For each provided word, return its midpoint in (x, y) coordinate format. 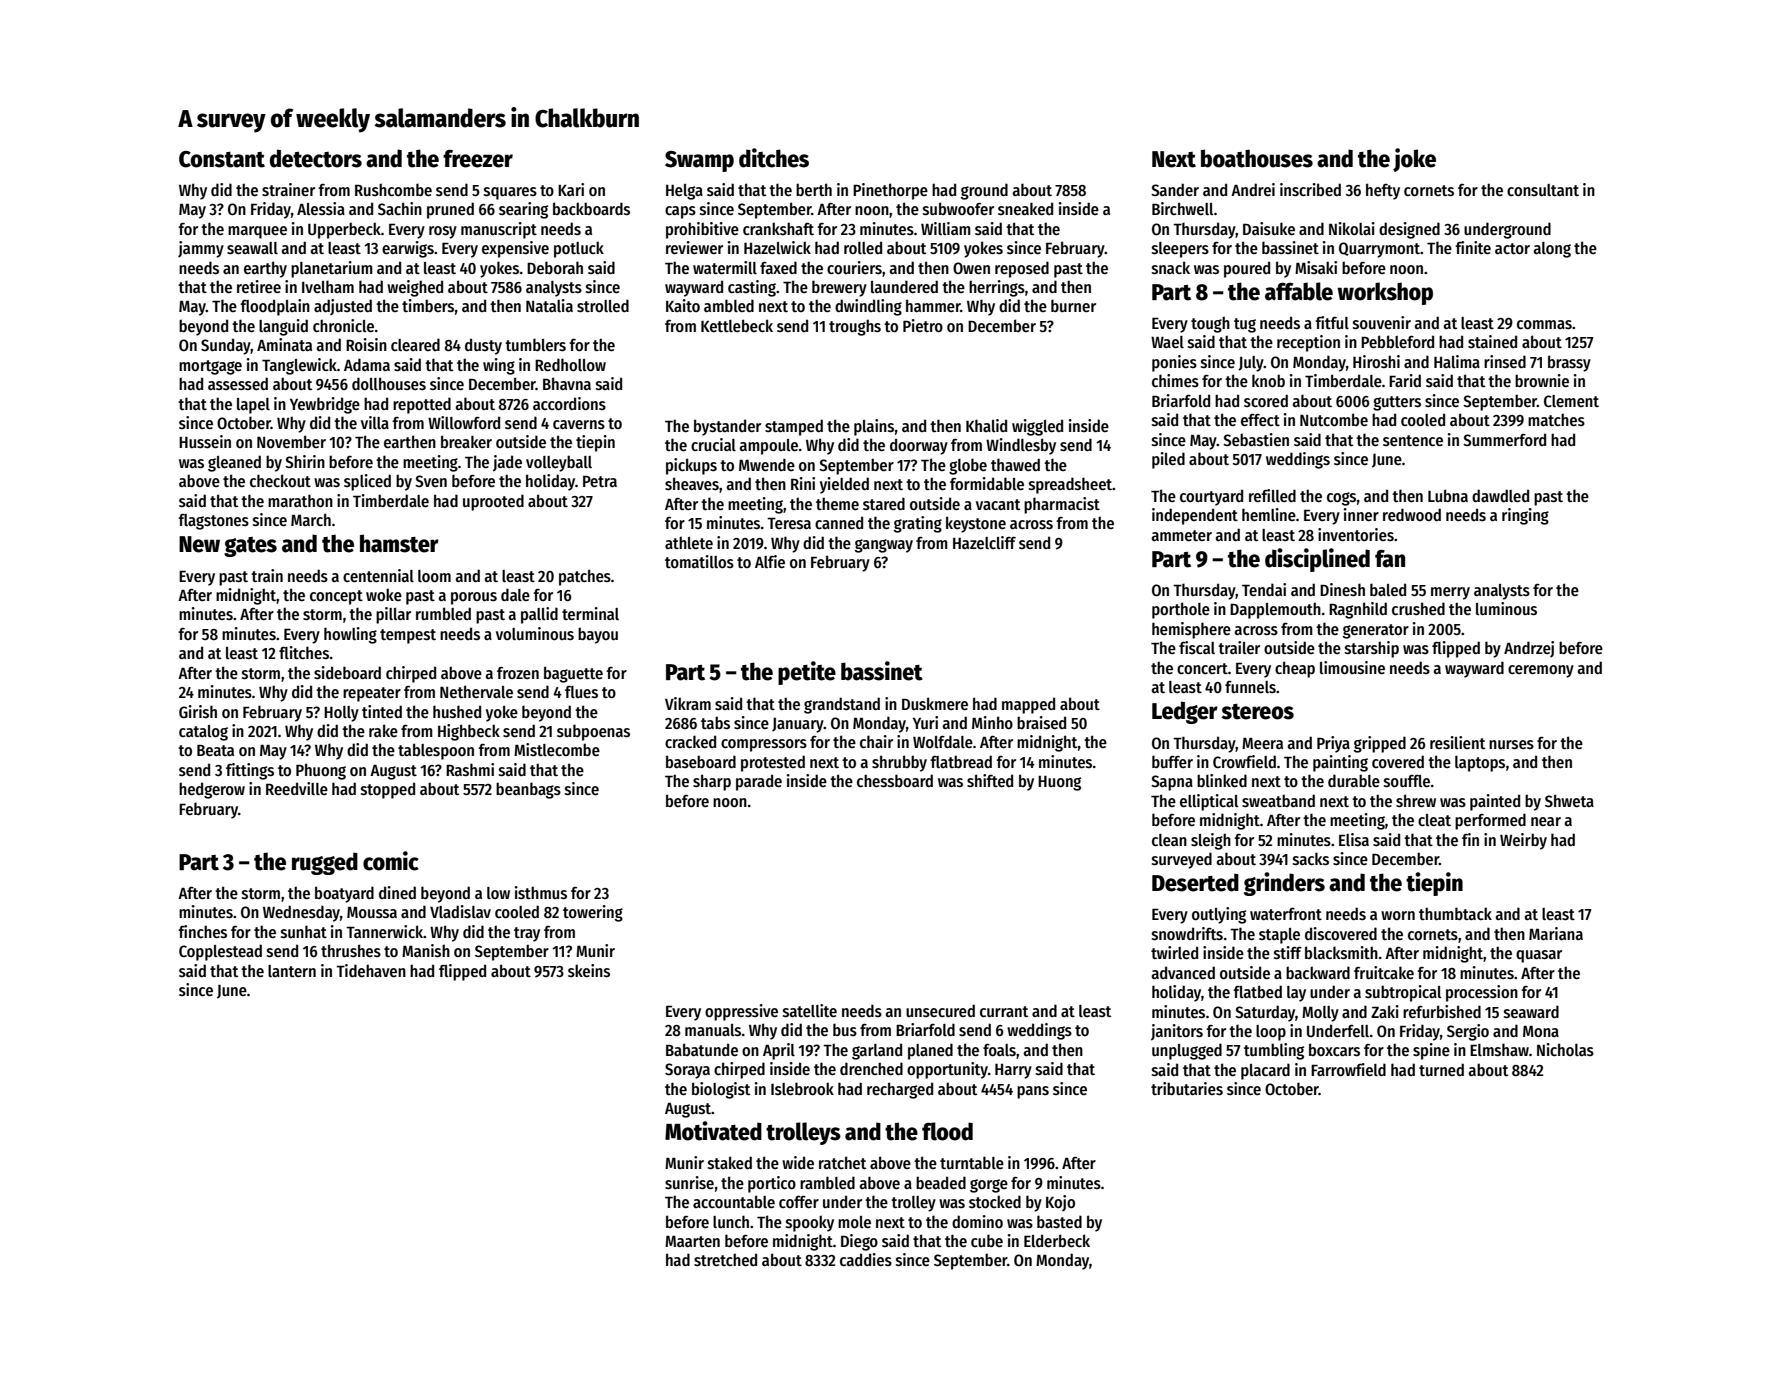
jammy (201, 249)
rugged (325, 863)
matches (1556, 419)
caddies (866, 1259)
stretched (725, 1260)
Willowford (464, 422)
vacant (998, 504)
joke (1414, 160)
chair (876, 741)
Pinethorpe (890, 191)
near (1546, 821)
